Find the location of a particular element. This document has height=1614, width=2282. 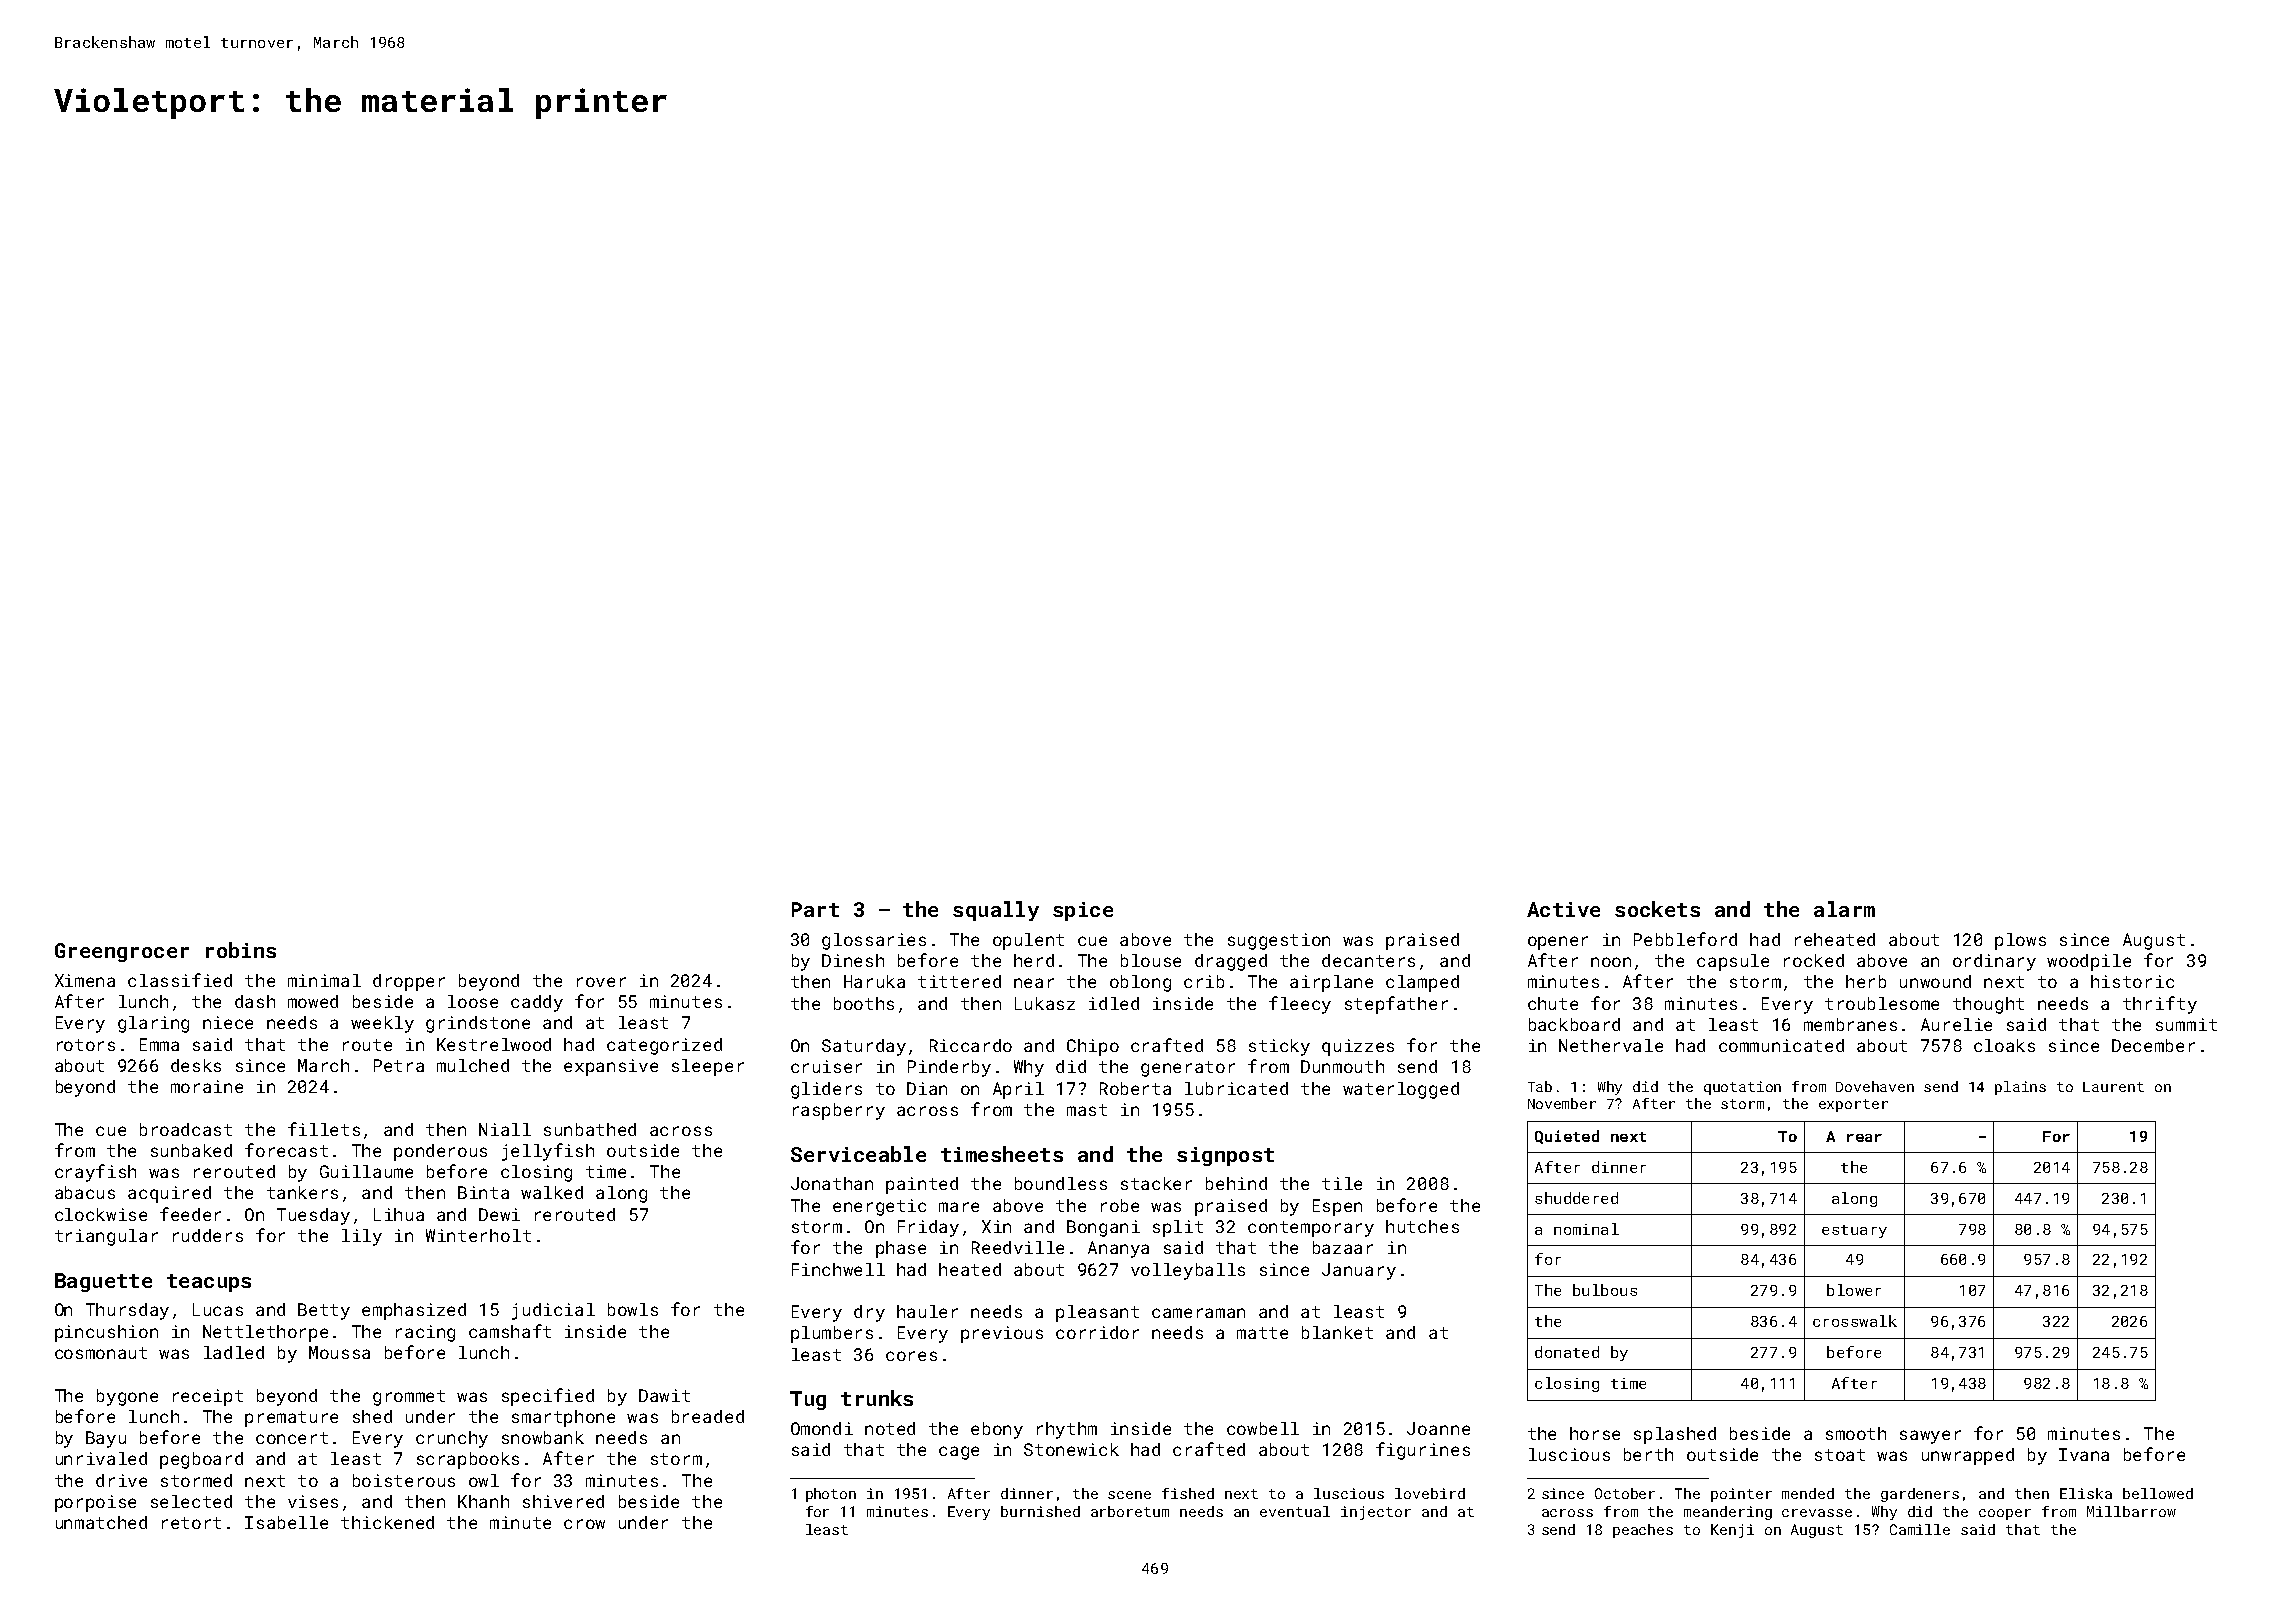

retort is located at coordinates (191, 1523).
